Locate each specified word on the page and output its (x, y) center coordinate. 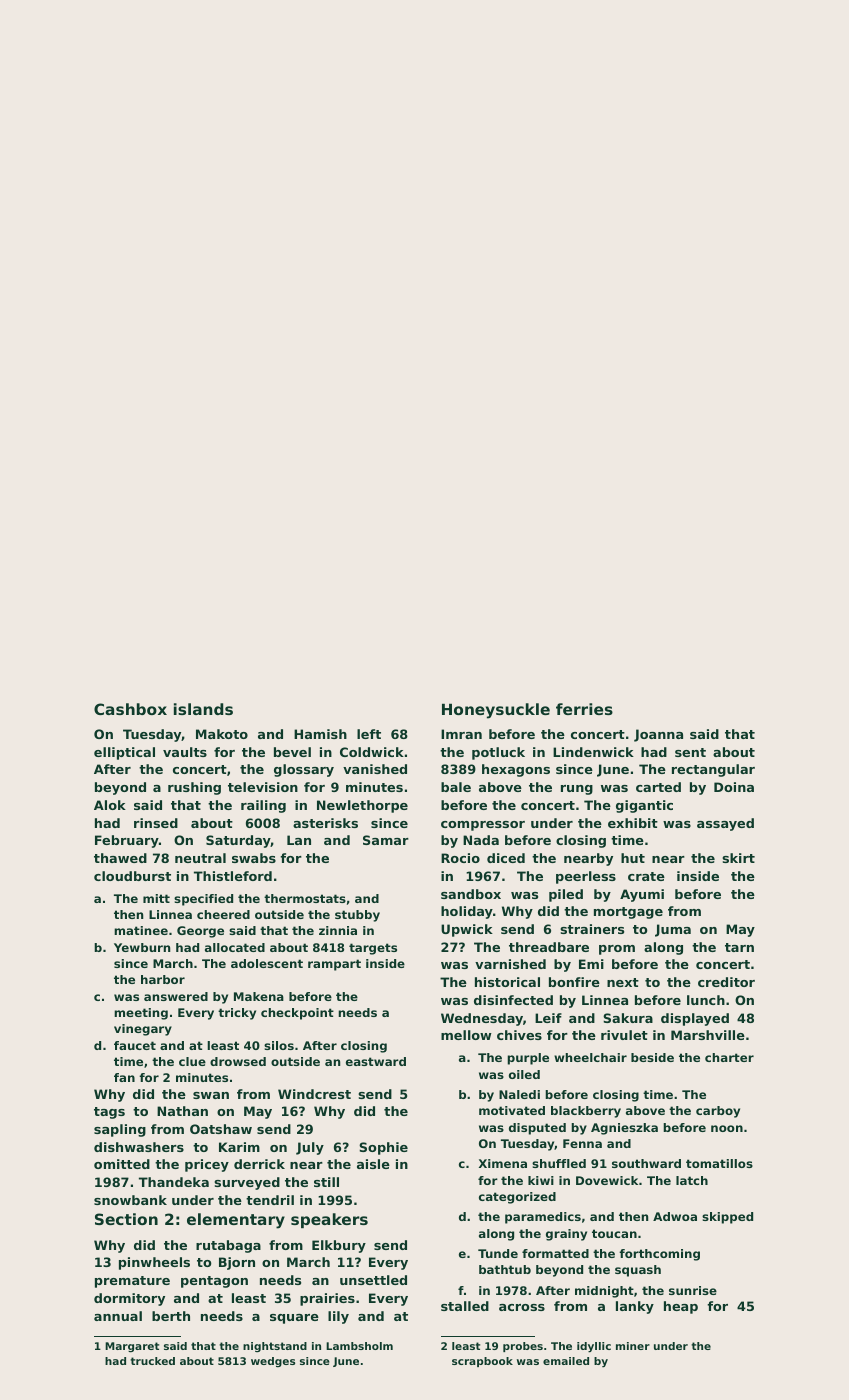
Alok (110, 805)
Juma (673, 930)
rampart (334, 965)
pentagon (214, 1282)
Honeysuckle (496, 711)
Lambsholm (359, 1346)
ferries (584, 709)
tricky (237, 1014)
